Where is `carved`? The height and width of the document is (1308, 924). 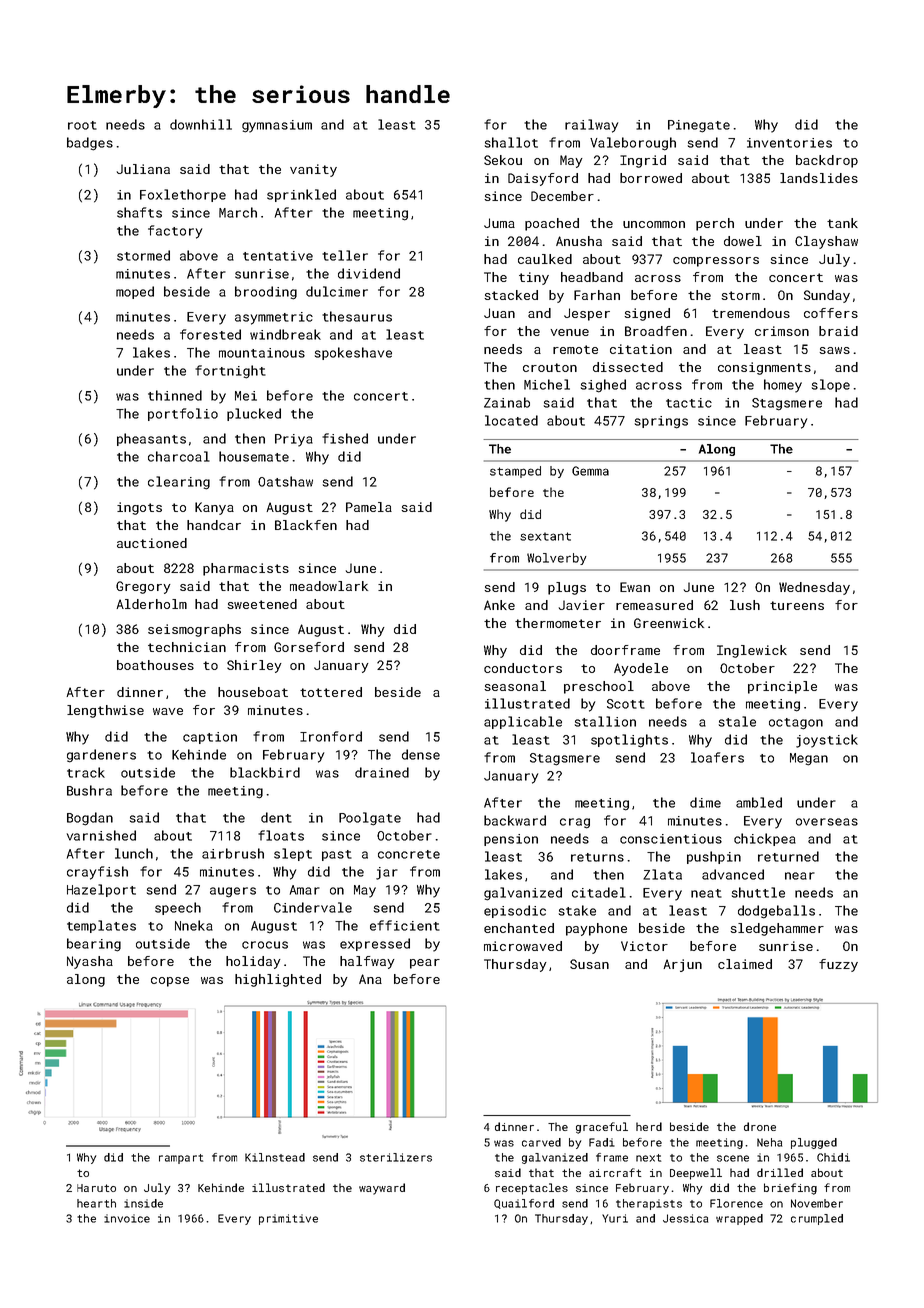
carved is located at coordinates (541, 1142).
